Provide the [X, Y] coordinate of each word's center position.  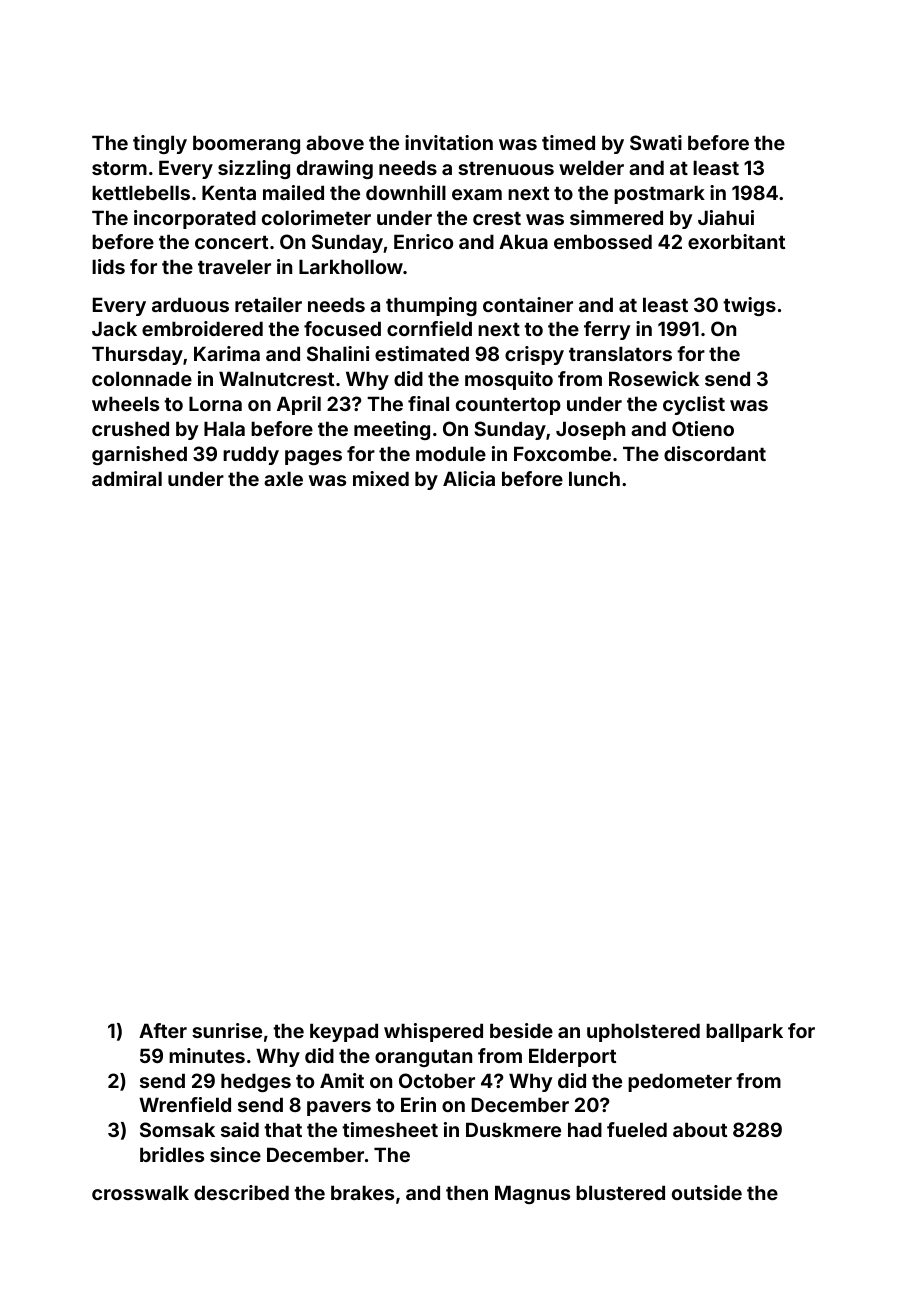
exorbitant [736, 241]
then [467, 1192]
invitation [449, 142]
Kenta [229, 192]
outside [707, 1192]
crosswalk [140, 1192]
